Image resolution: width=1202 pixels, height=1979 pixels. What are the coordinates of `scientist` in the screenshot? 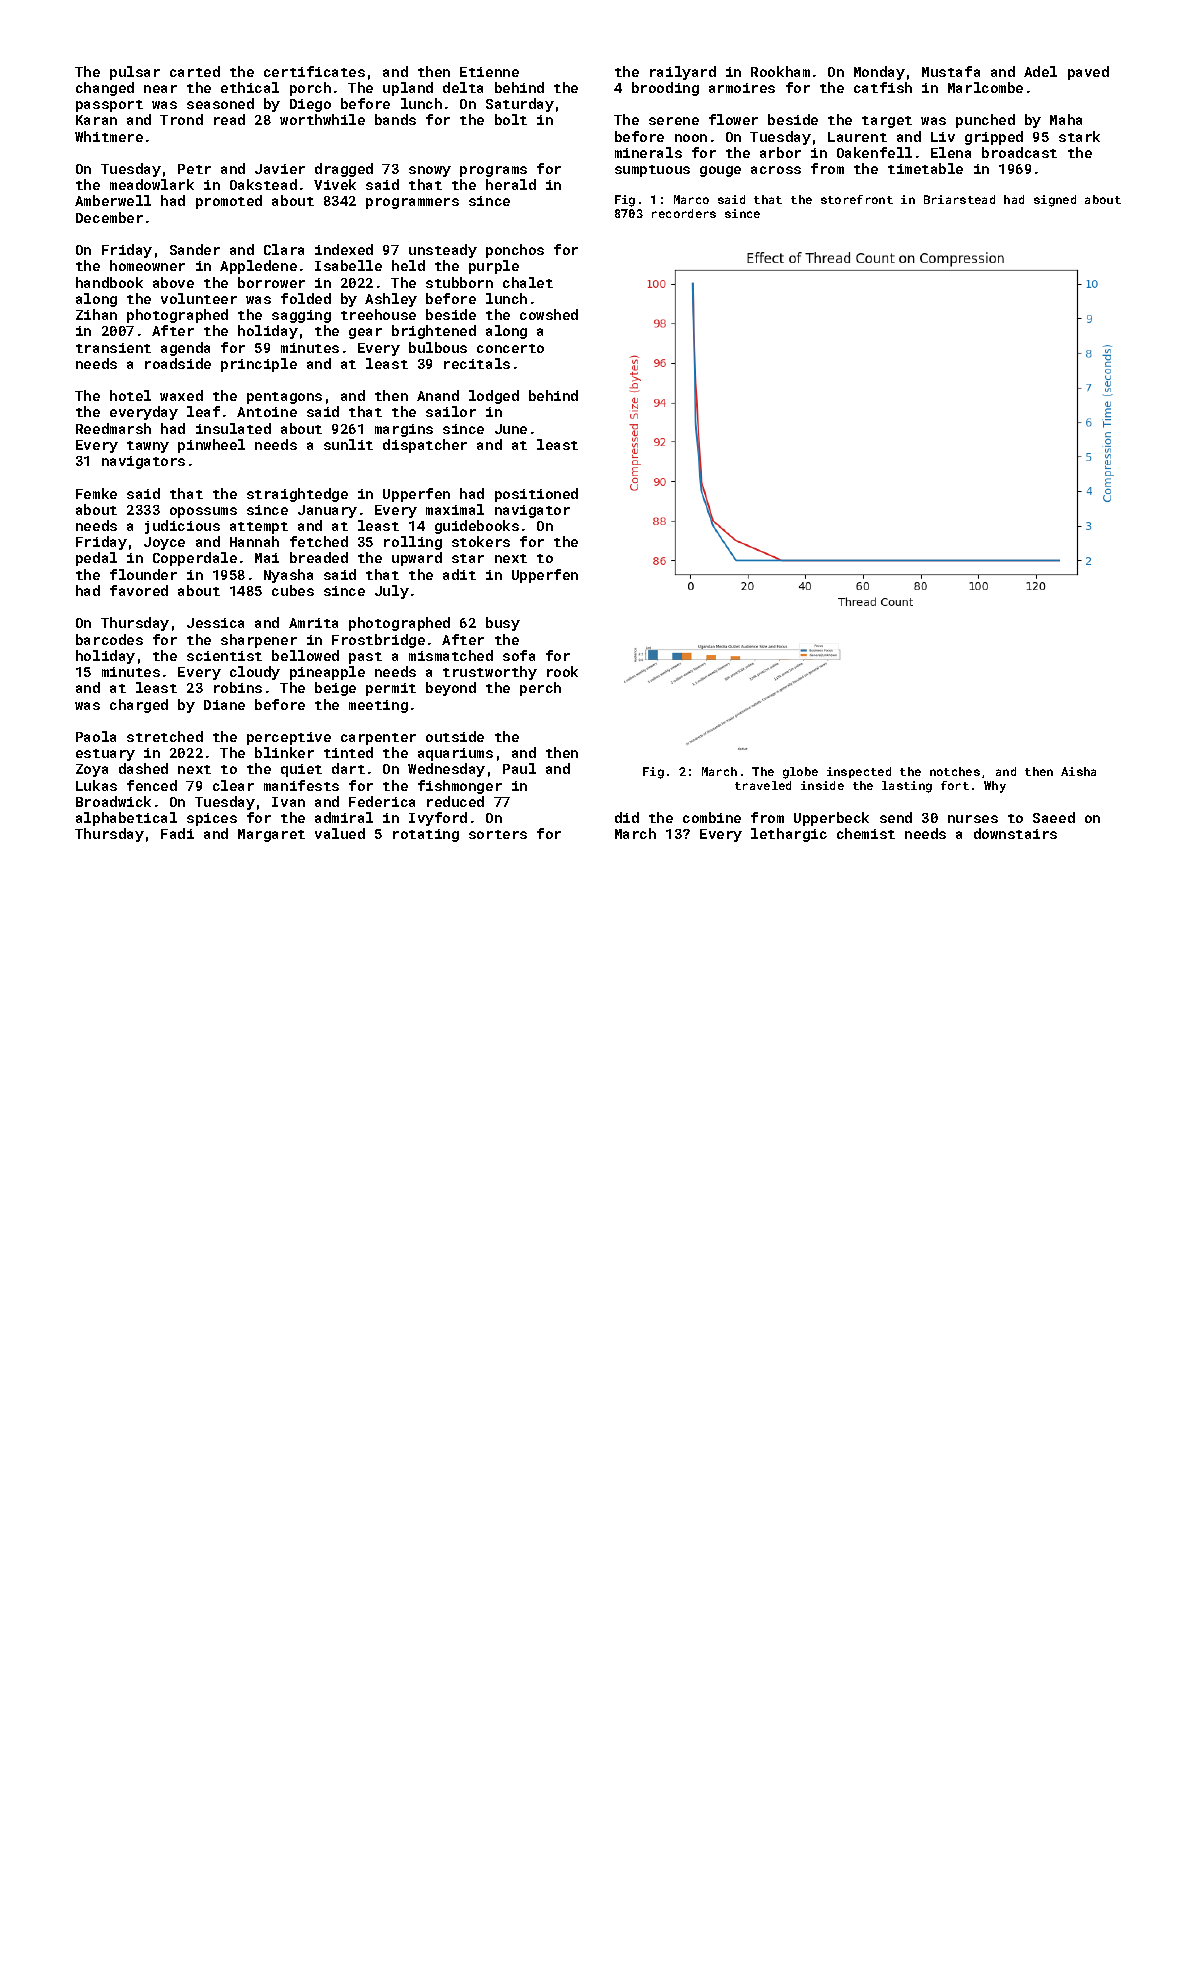 It's located at (224, 656).
